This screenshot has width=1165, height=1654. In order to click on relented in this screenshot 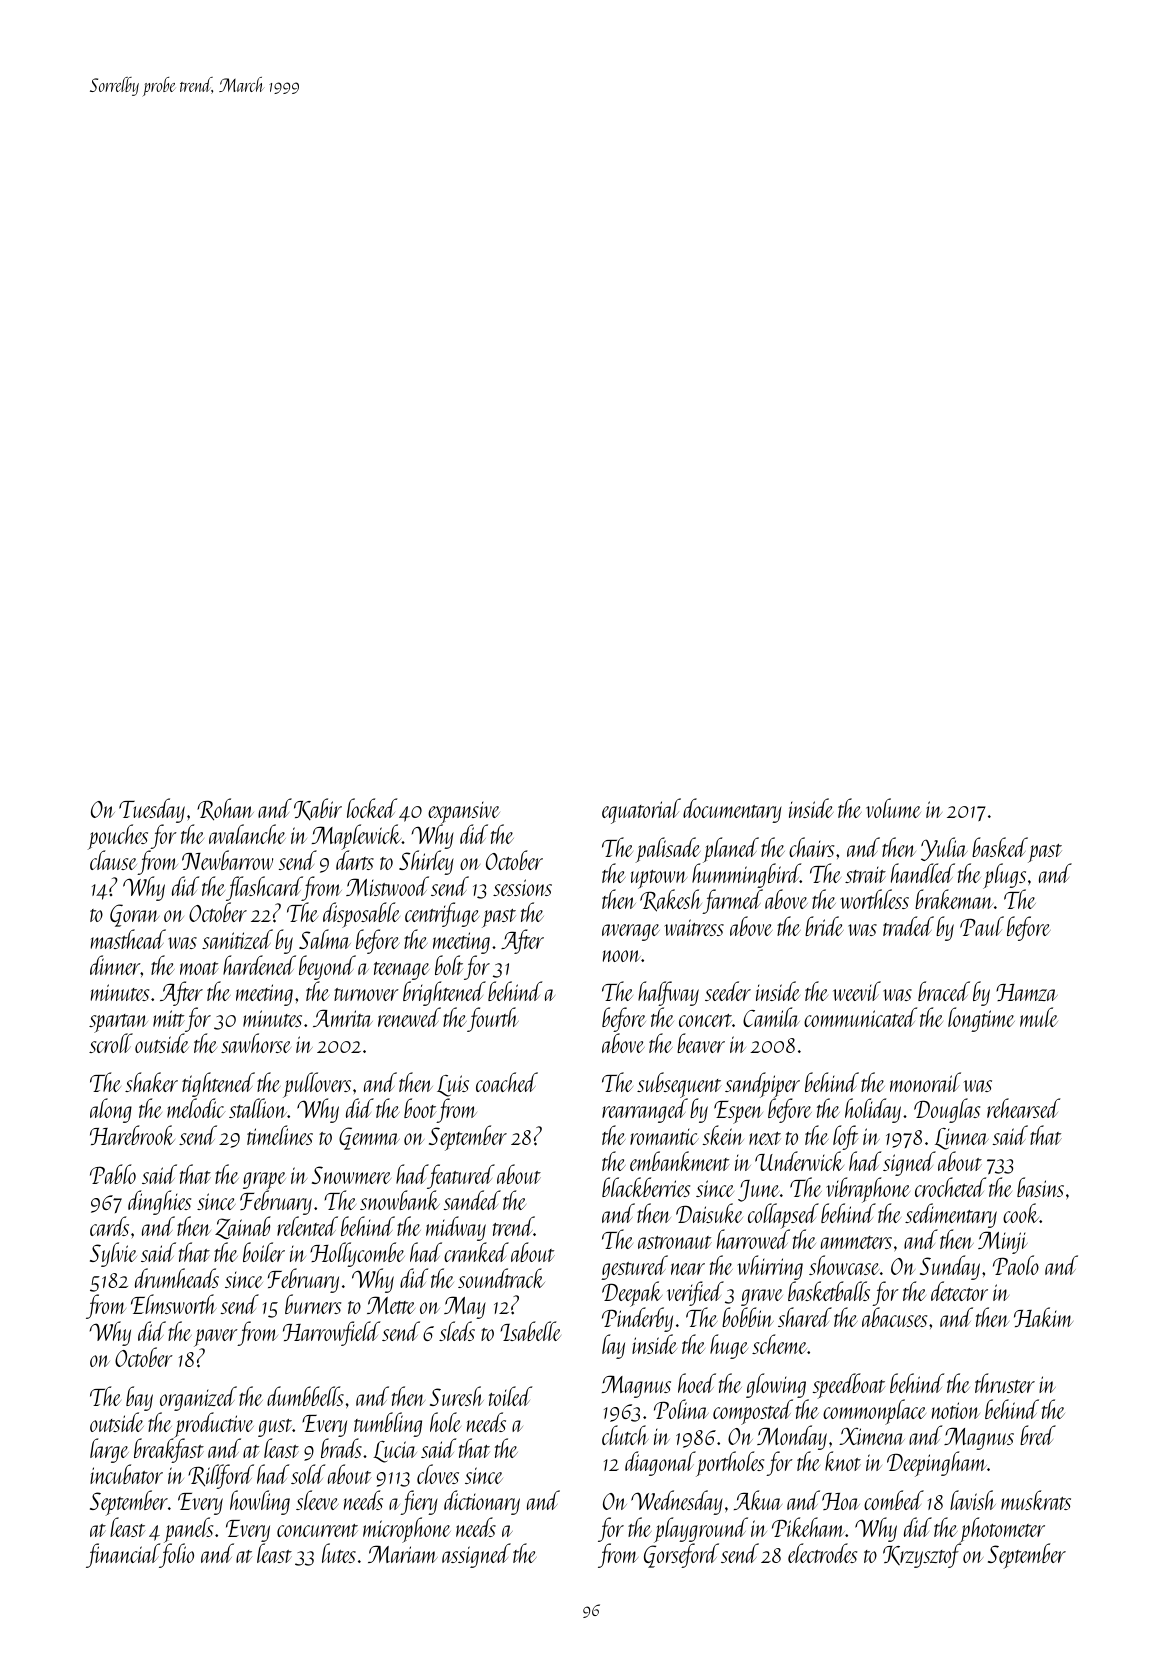, I will do `click(307, 1226)`.
